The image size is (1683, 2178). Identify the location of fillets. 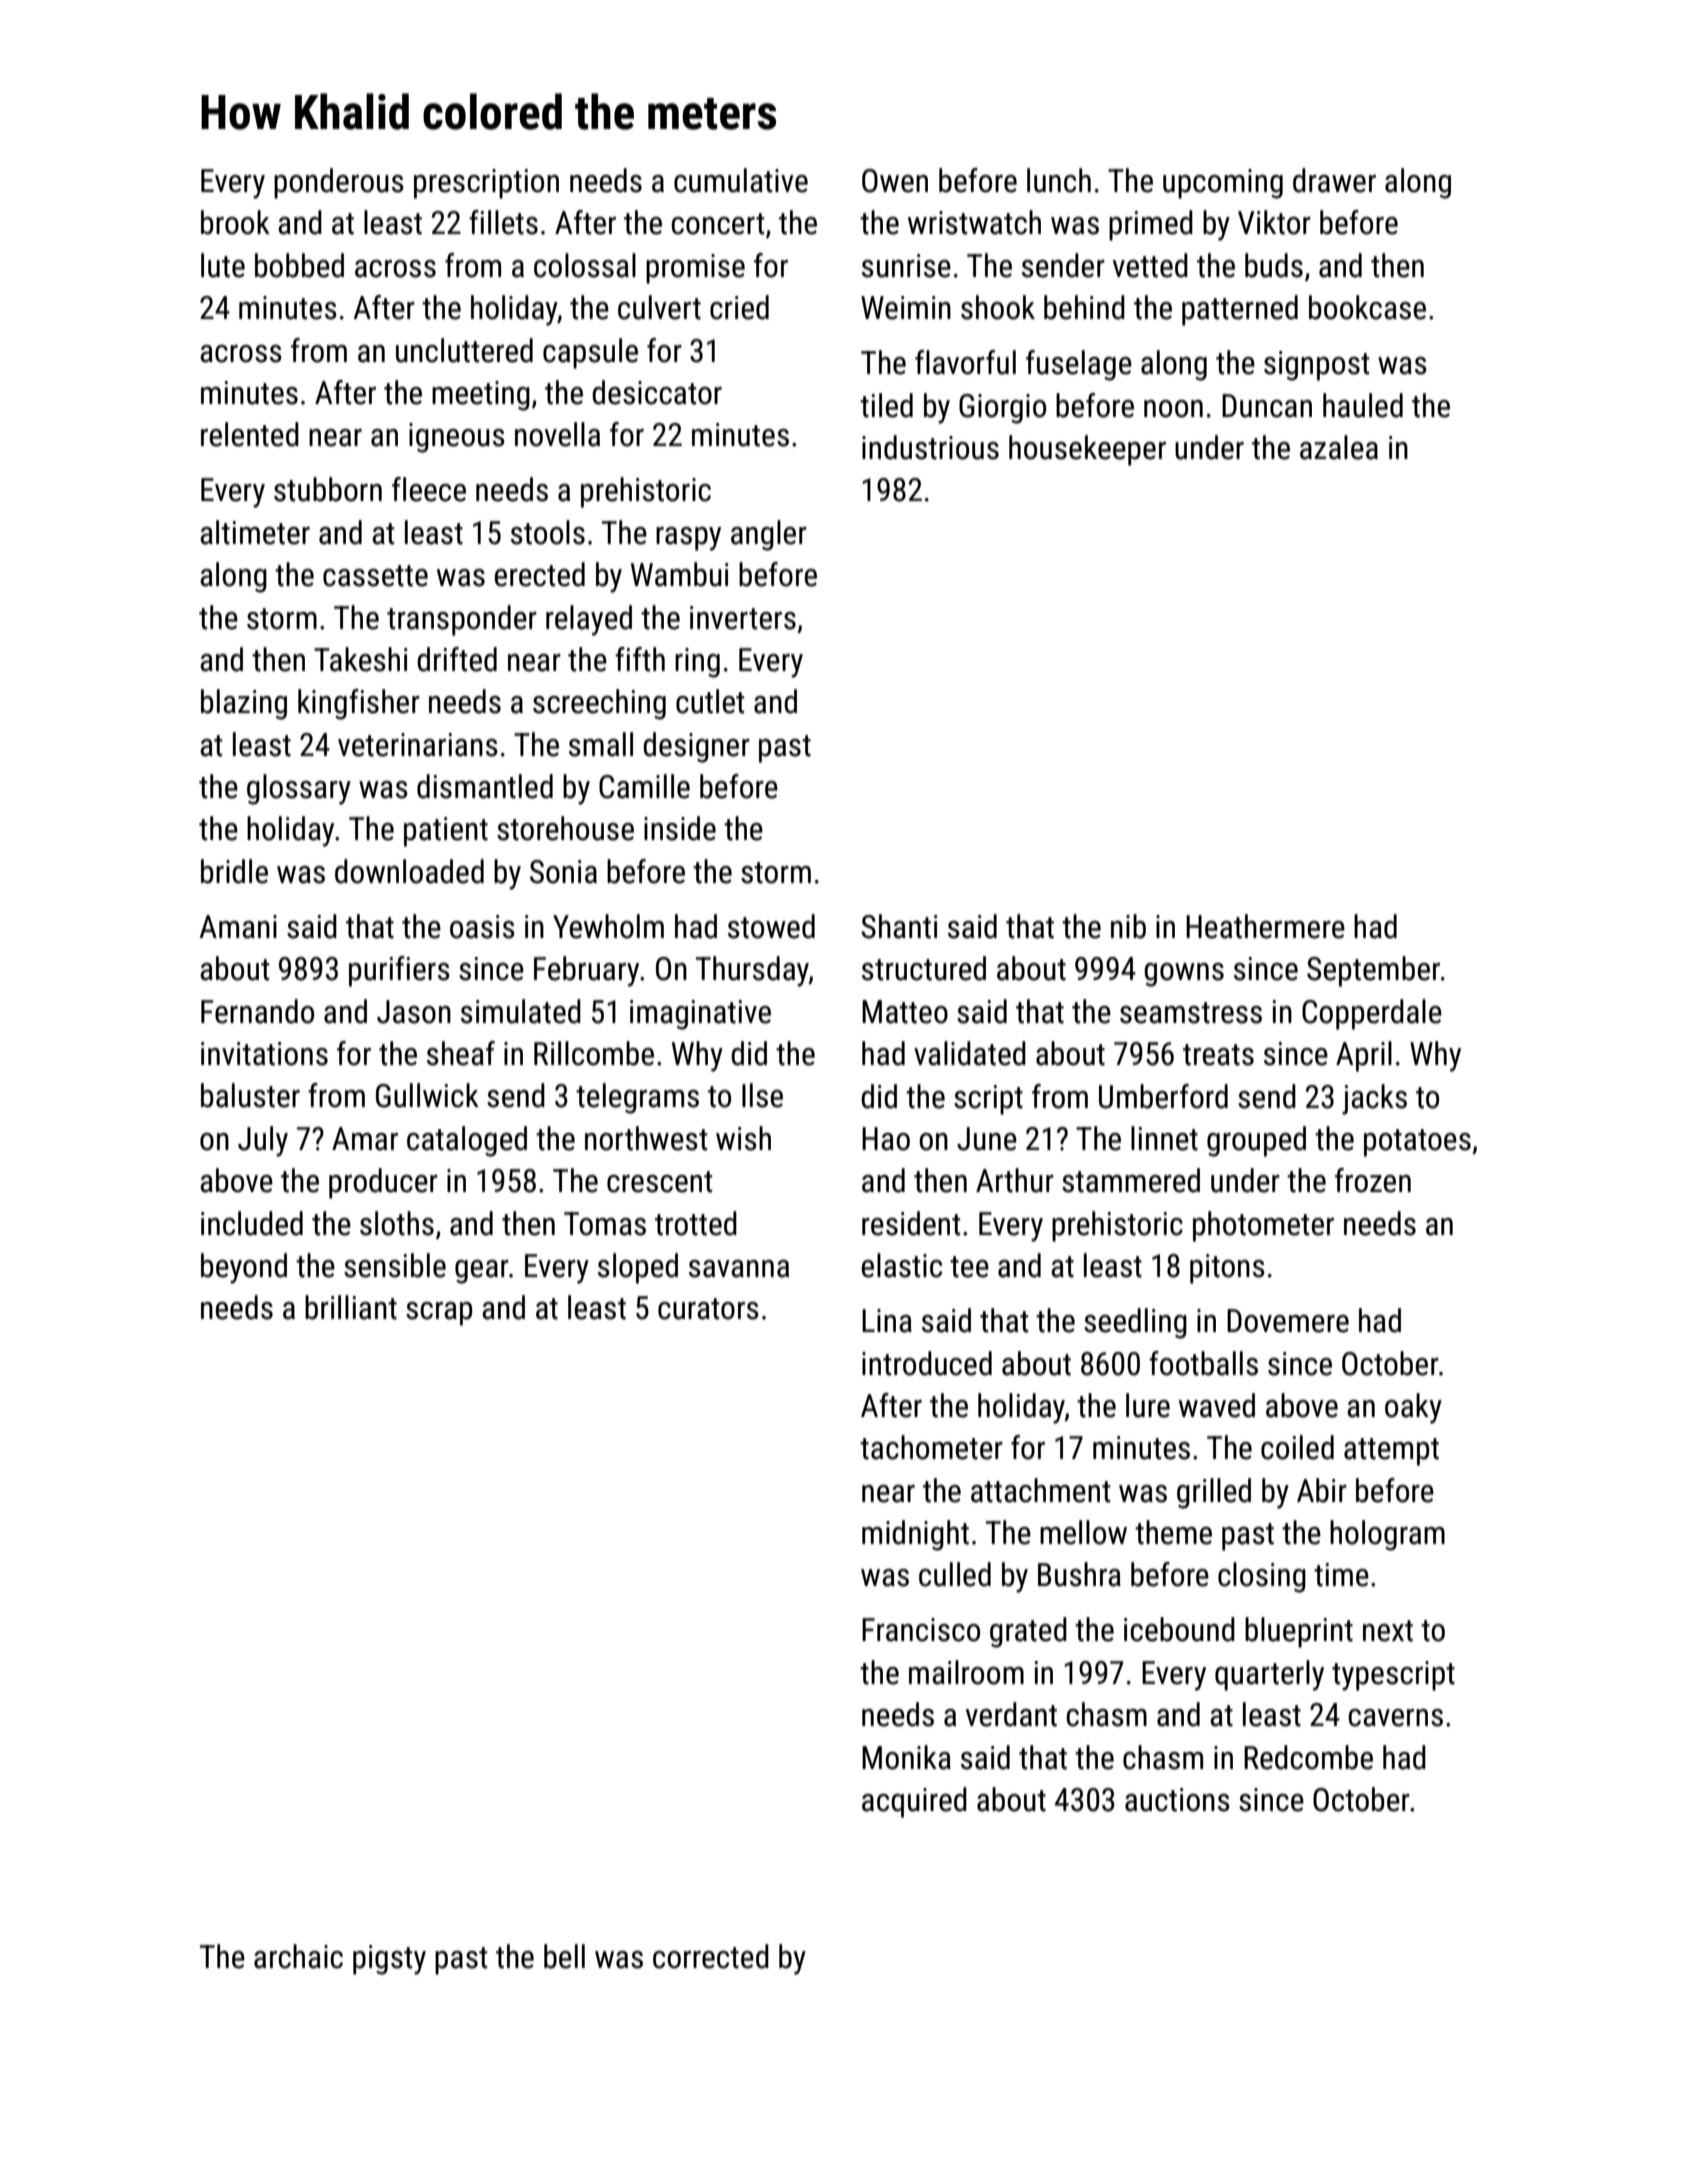
(503, 222).
